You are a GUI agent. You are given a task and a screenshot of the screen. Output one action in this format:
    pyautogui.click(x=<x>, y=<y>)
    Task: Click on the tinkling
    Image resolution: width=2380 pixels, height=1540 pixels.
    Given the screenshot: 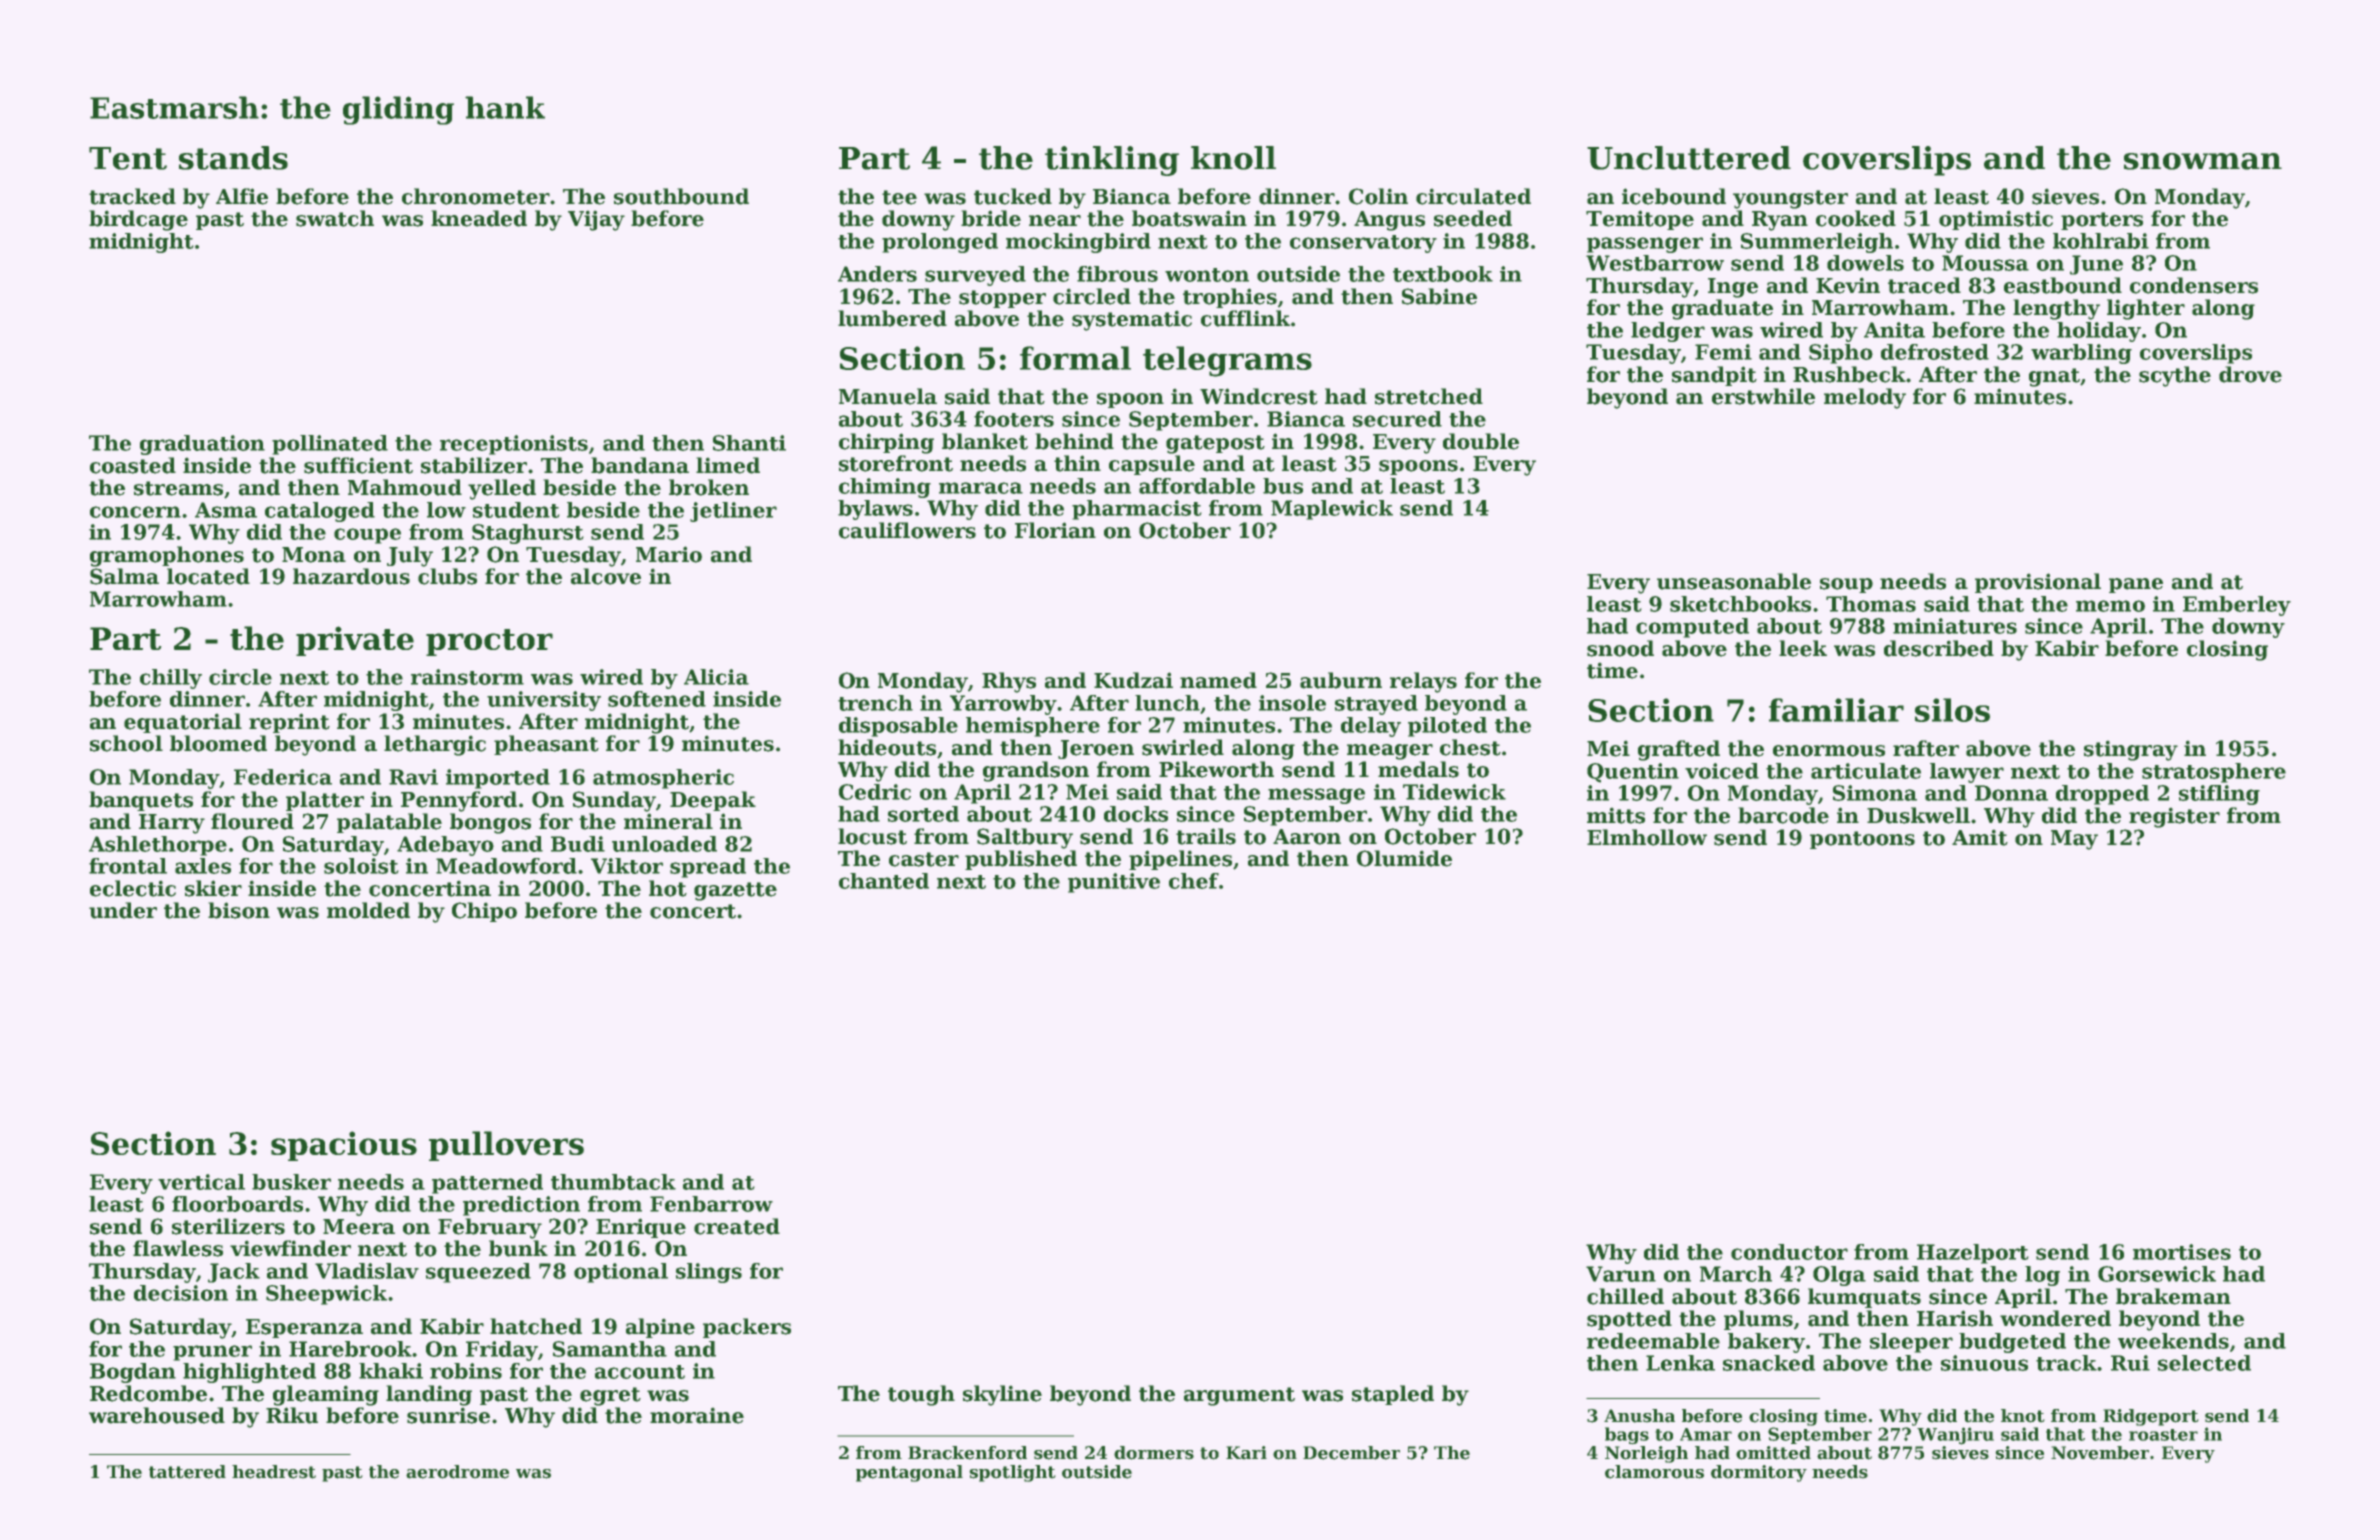 What is the action you would take?
    pyautogui.click(x=1112, y=161)
